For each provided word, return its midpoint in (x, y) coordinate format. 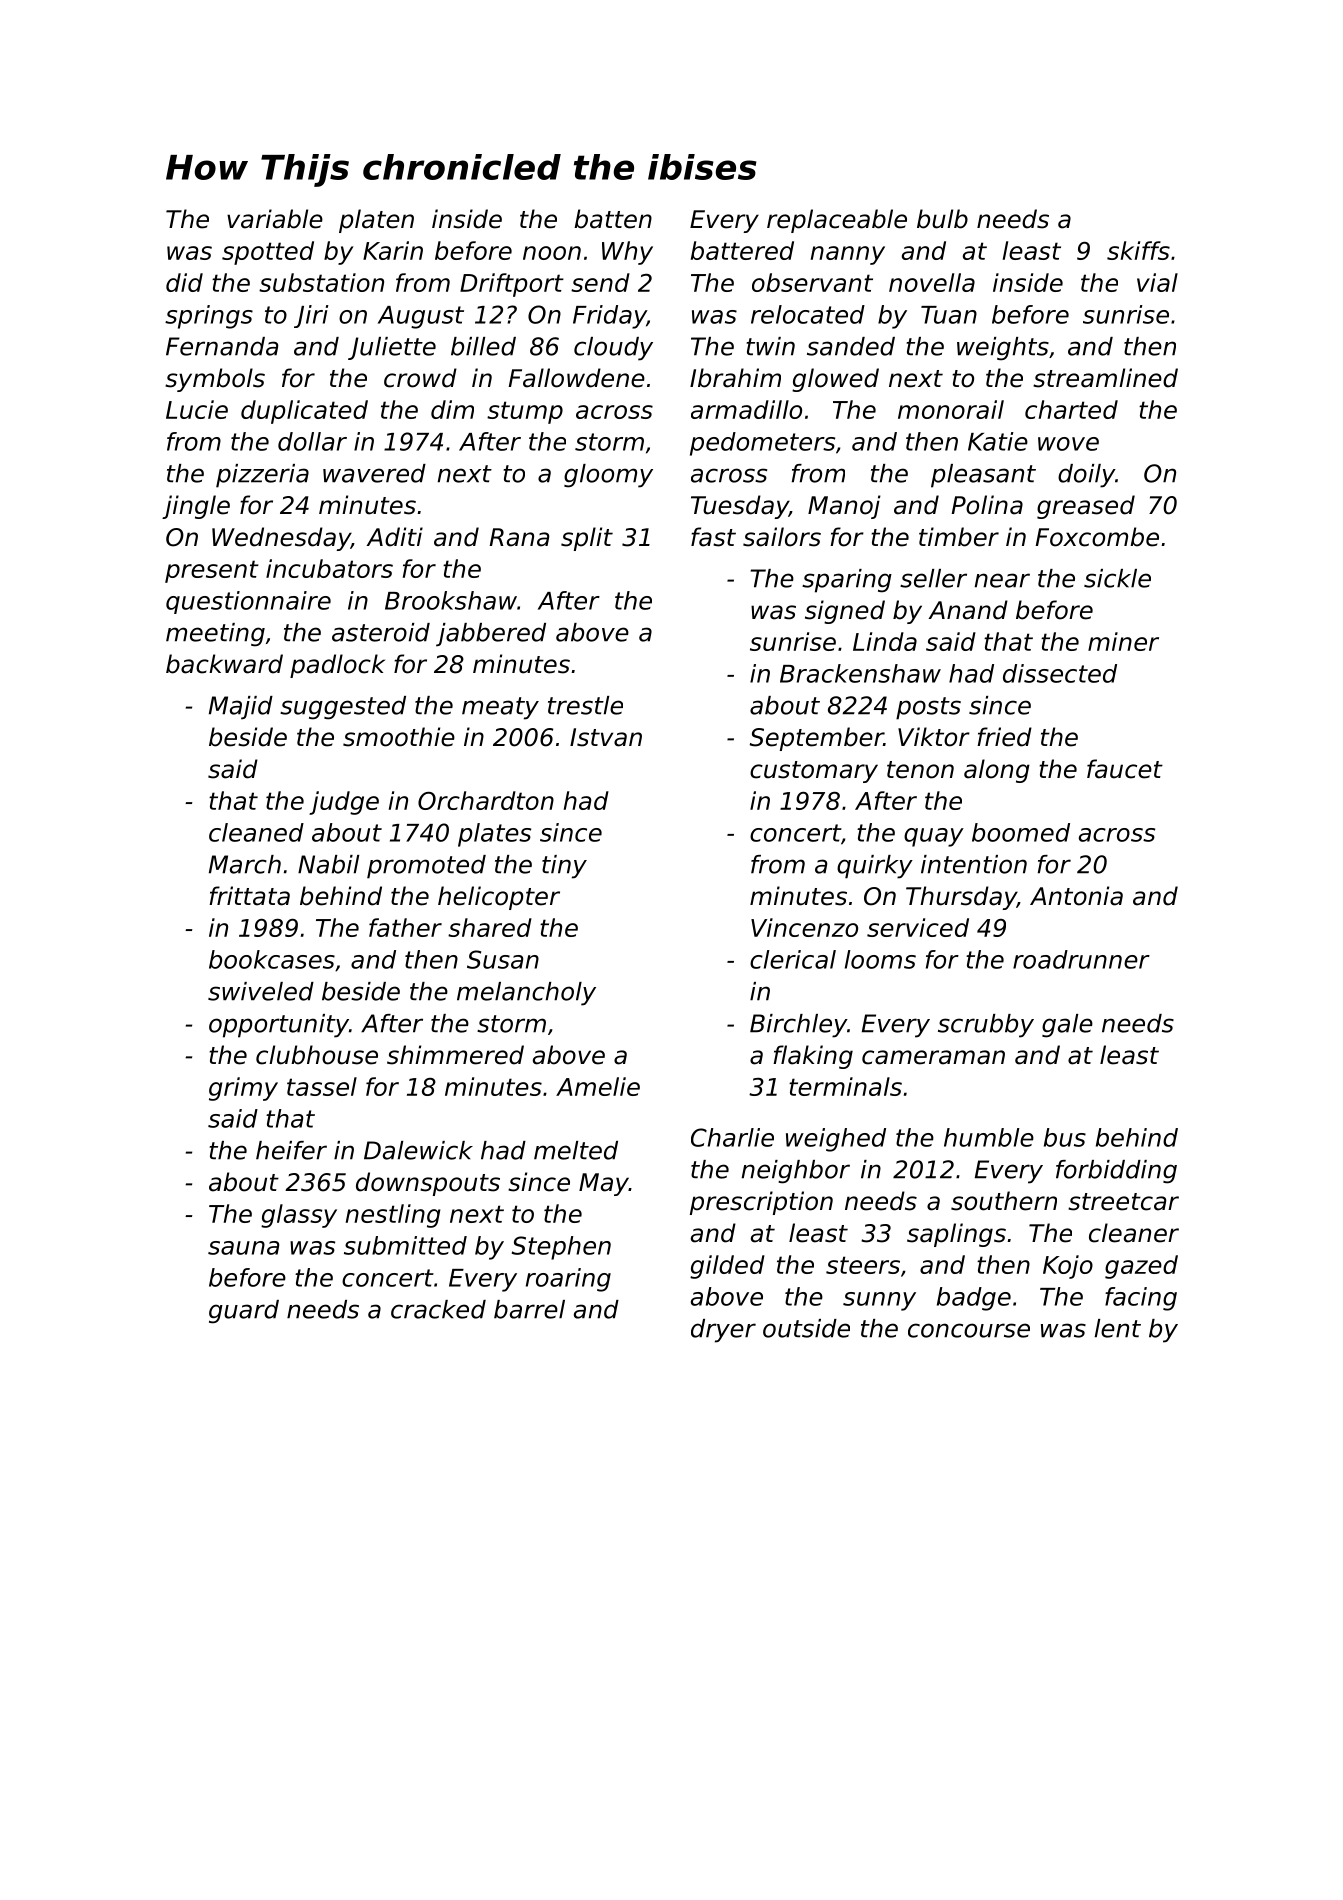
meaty (500, 708)
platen (376, 221)
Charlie (732, 1137)
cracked (438, 1309)
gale (1067, 1026)
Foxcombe (1097, 537)
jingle (196, 507)
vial (1157, 282)
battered (742, 250)
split (587, 539)
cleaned (256, 832)
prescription (761, 1203)
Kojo (1068, 1267)
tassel (322, 1086)
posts (928, 708)
